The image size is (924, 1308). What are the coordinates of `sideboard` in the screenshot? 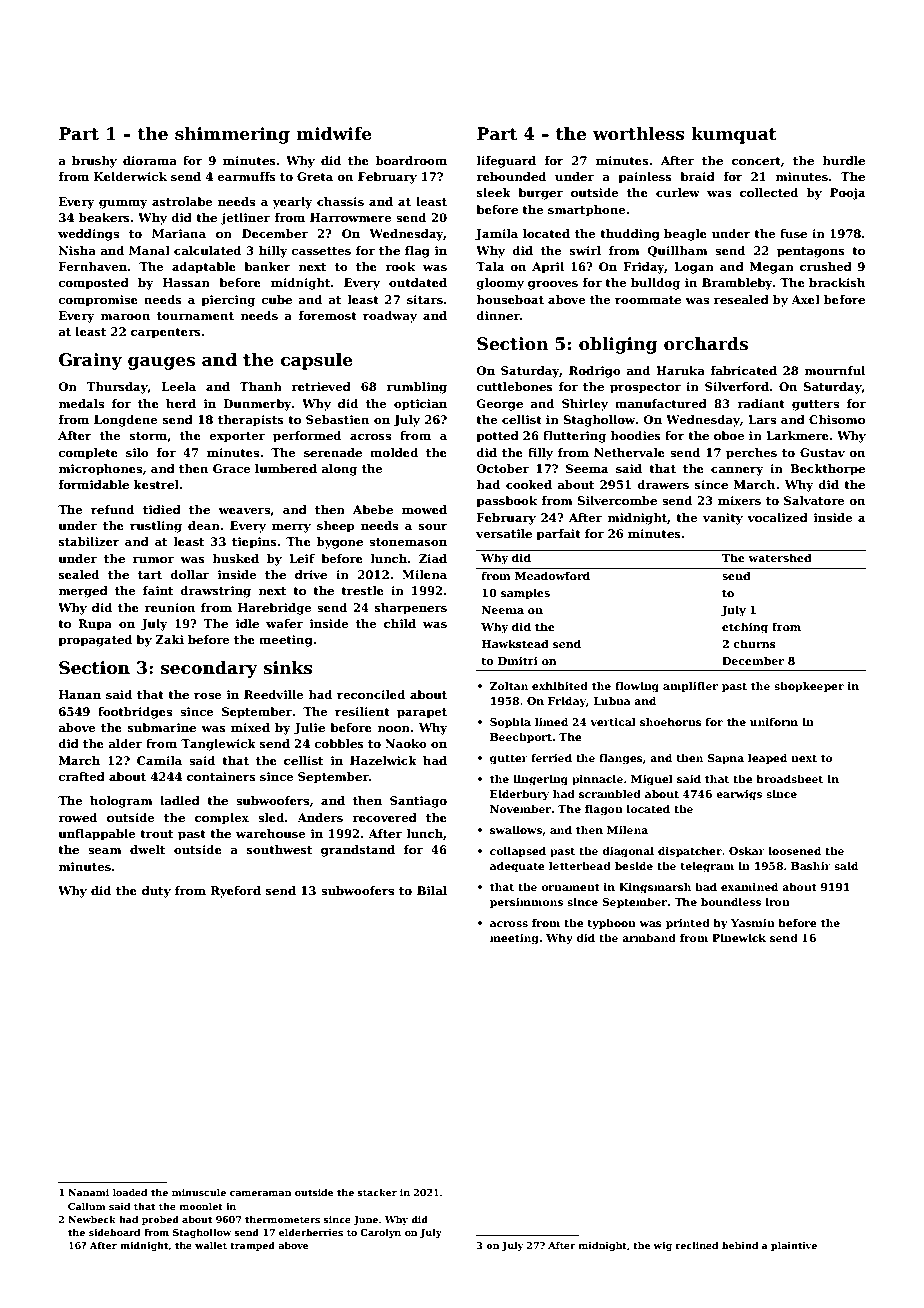 It's located at (115, 1232).
